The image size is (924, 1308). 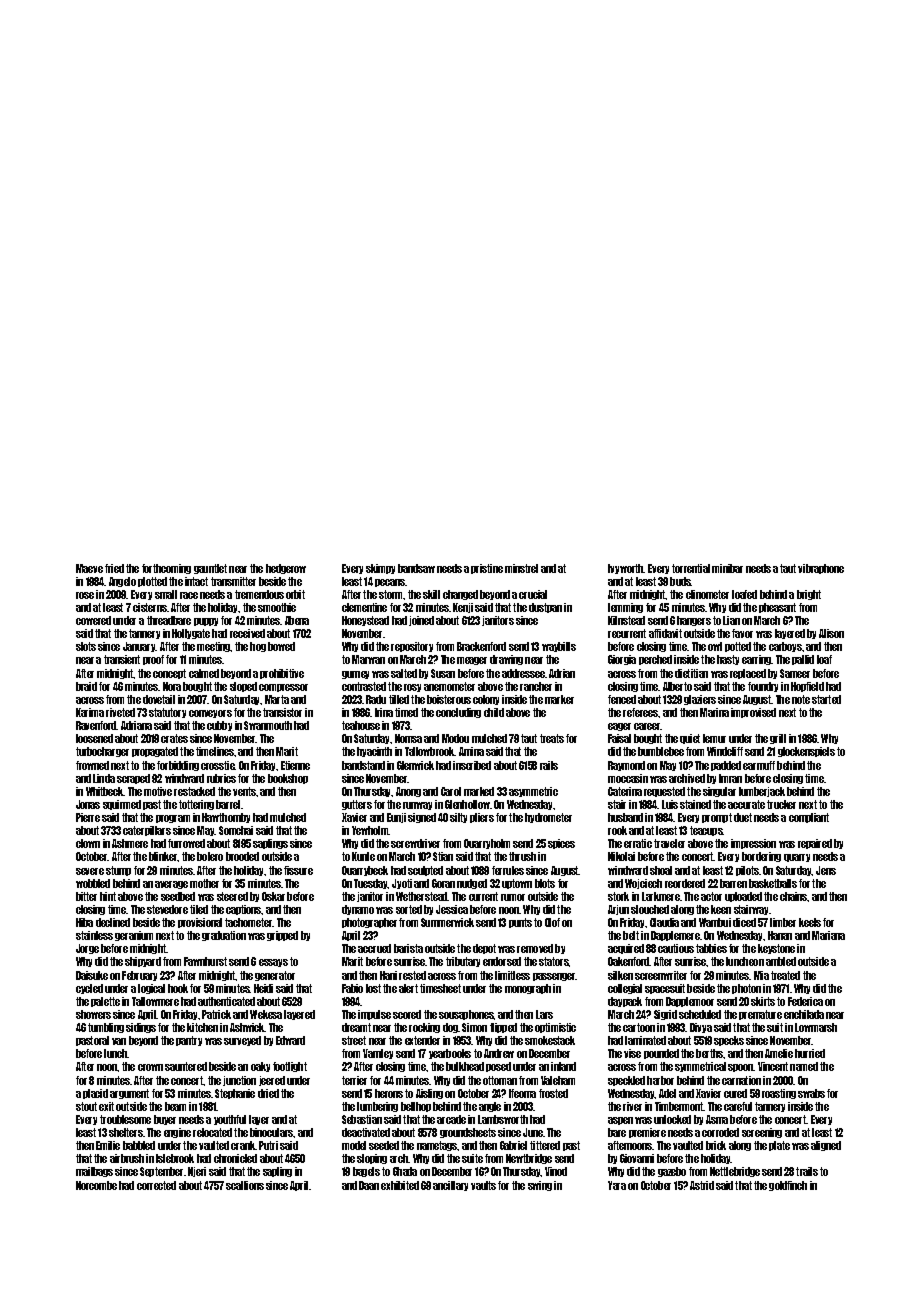 I want to click on bandsaw, so click(x=416, y=568).
